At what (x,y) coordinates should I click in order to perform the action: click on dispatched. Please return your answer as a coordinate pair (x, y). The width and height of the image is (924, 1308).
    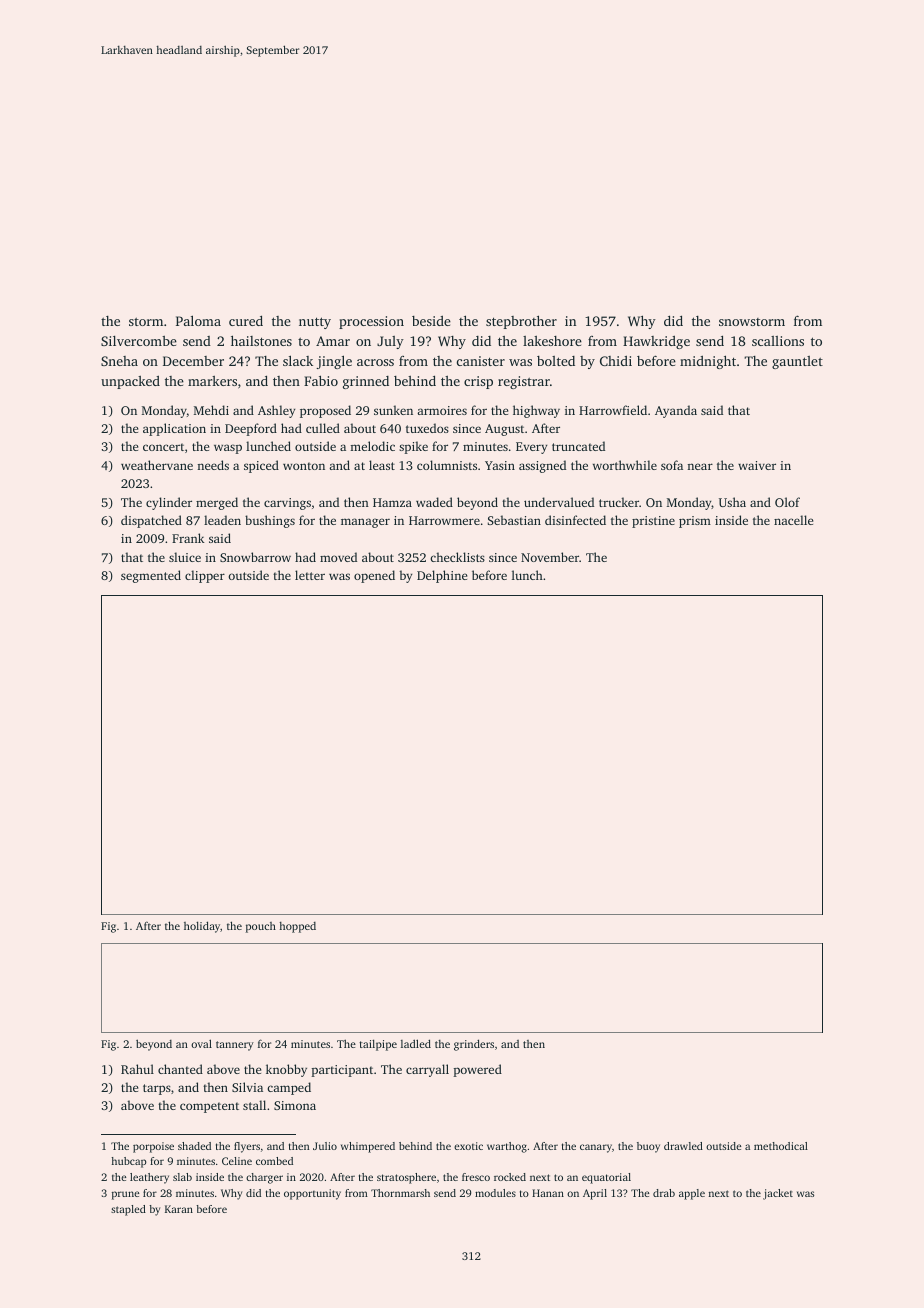
    Looking at the image, I should click on (151, 521).
